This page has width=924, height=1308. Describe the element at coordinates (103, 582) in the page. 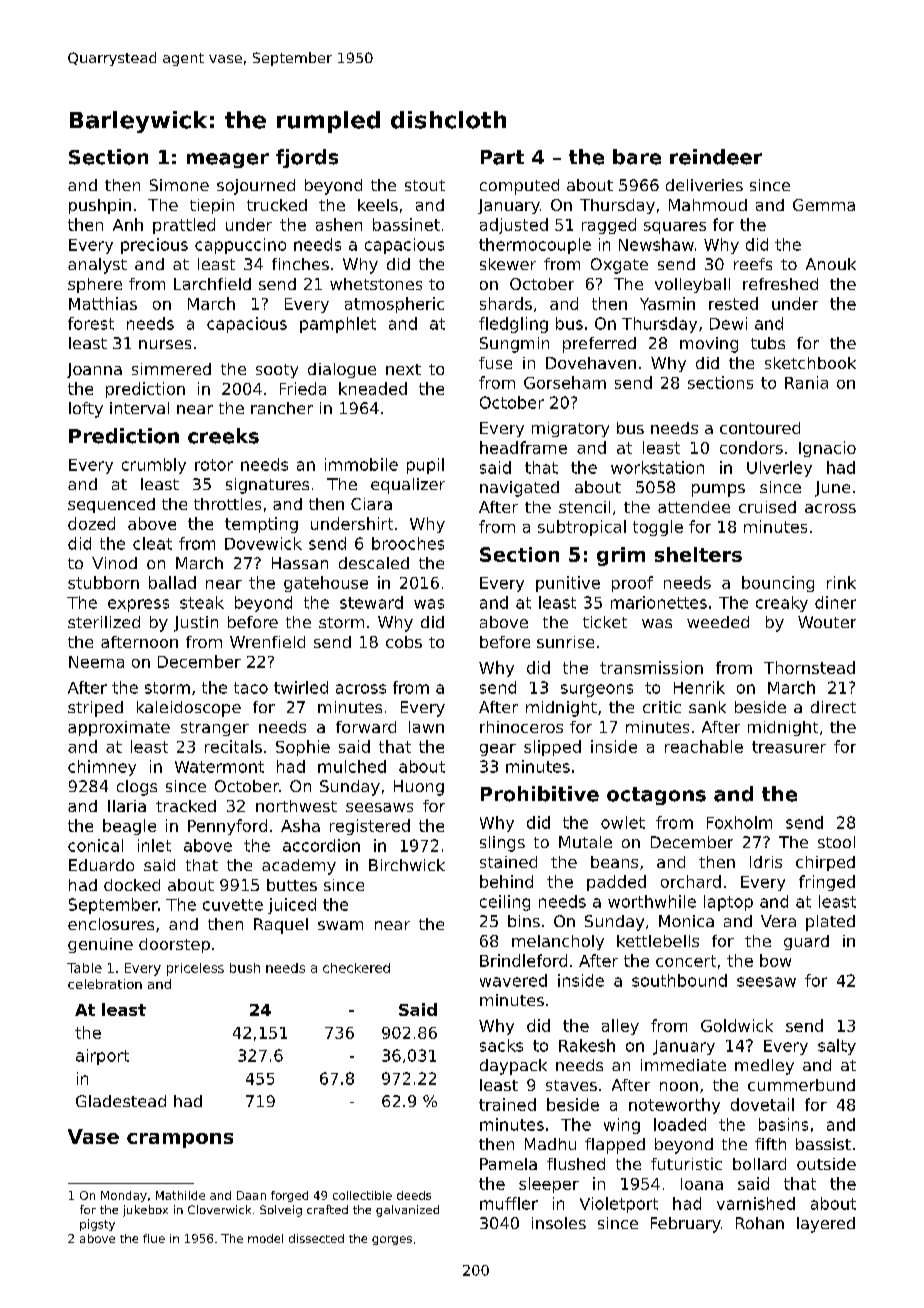

I see `stubborn` at that location.
